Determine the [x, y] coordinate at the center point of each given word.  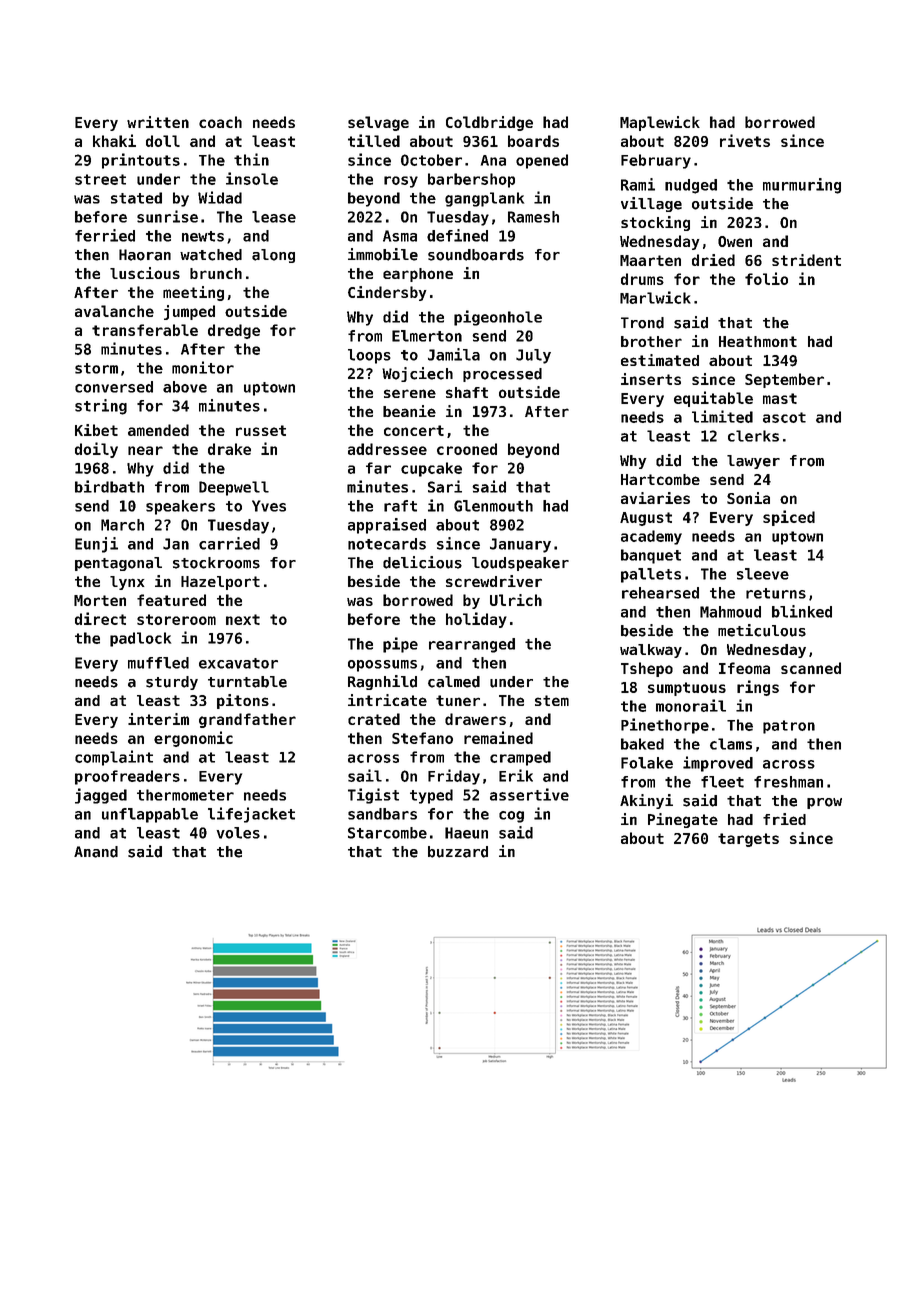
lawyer [753, 462]
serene [410, 393]
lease [274, 217]
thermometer [185, 795]
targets [748, 840]
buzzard [458, 852]
